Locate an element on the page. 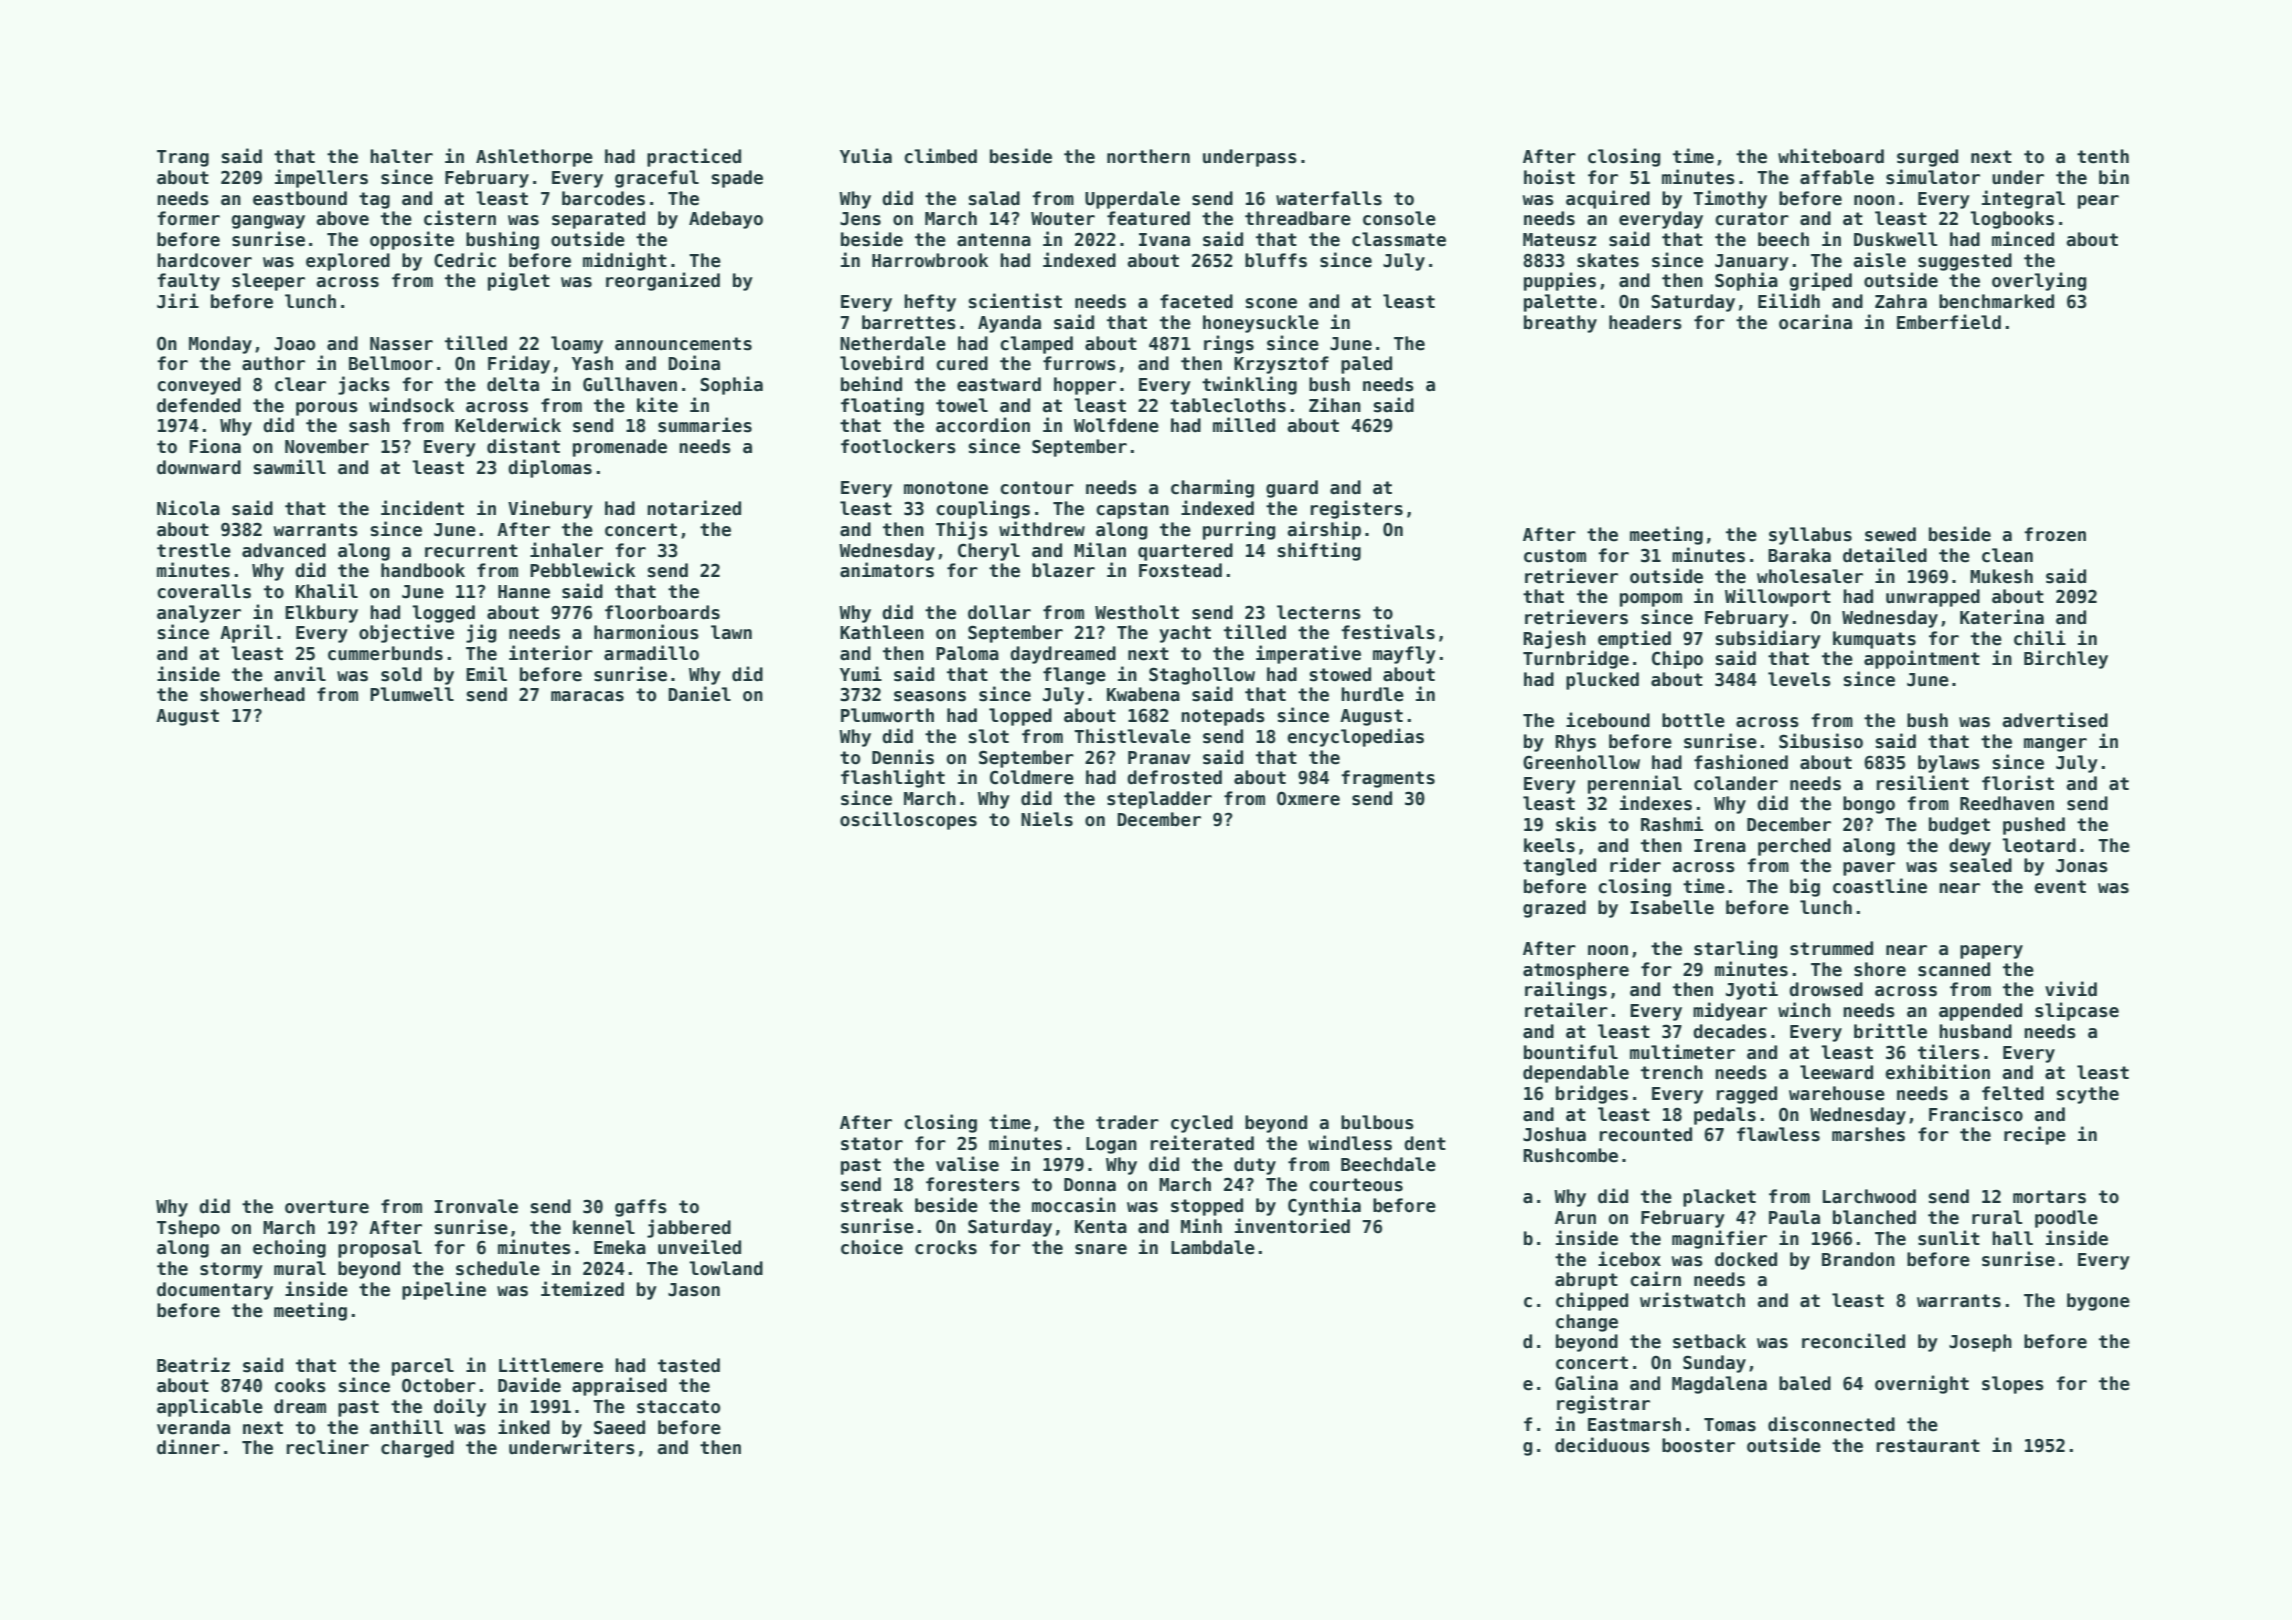 This document has height=1620, width=2292. whiteboard is located at coordinates (1831, 156).
